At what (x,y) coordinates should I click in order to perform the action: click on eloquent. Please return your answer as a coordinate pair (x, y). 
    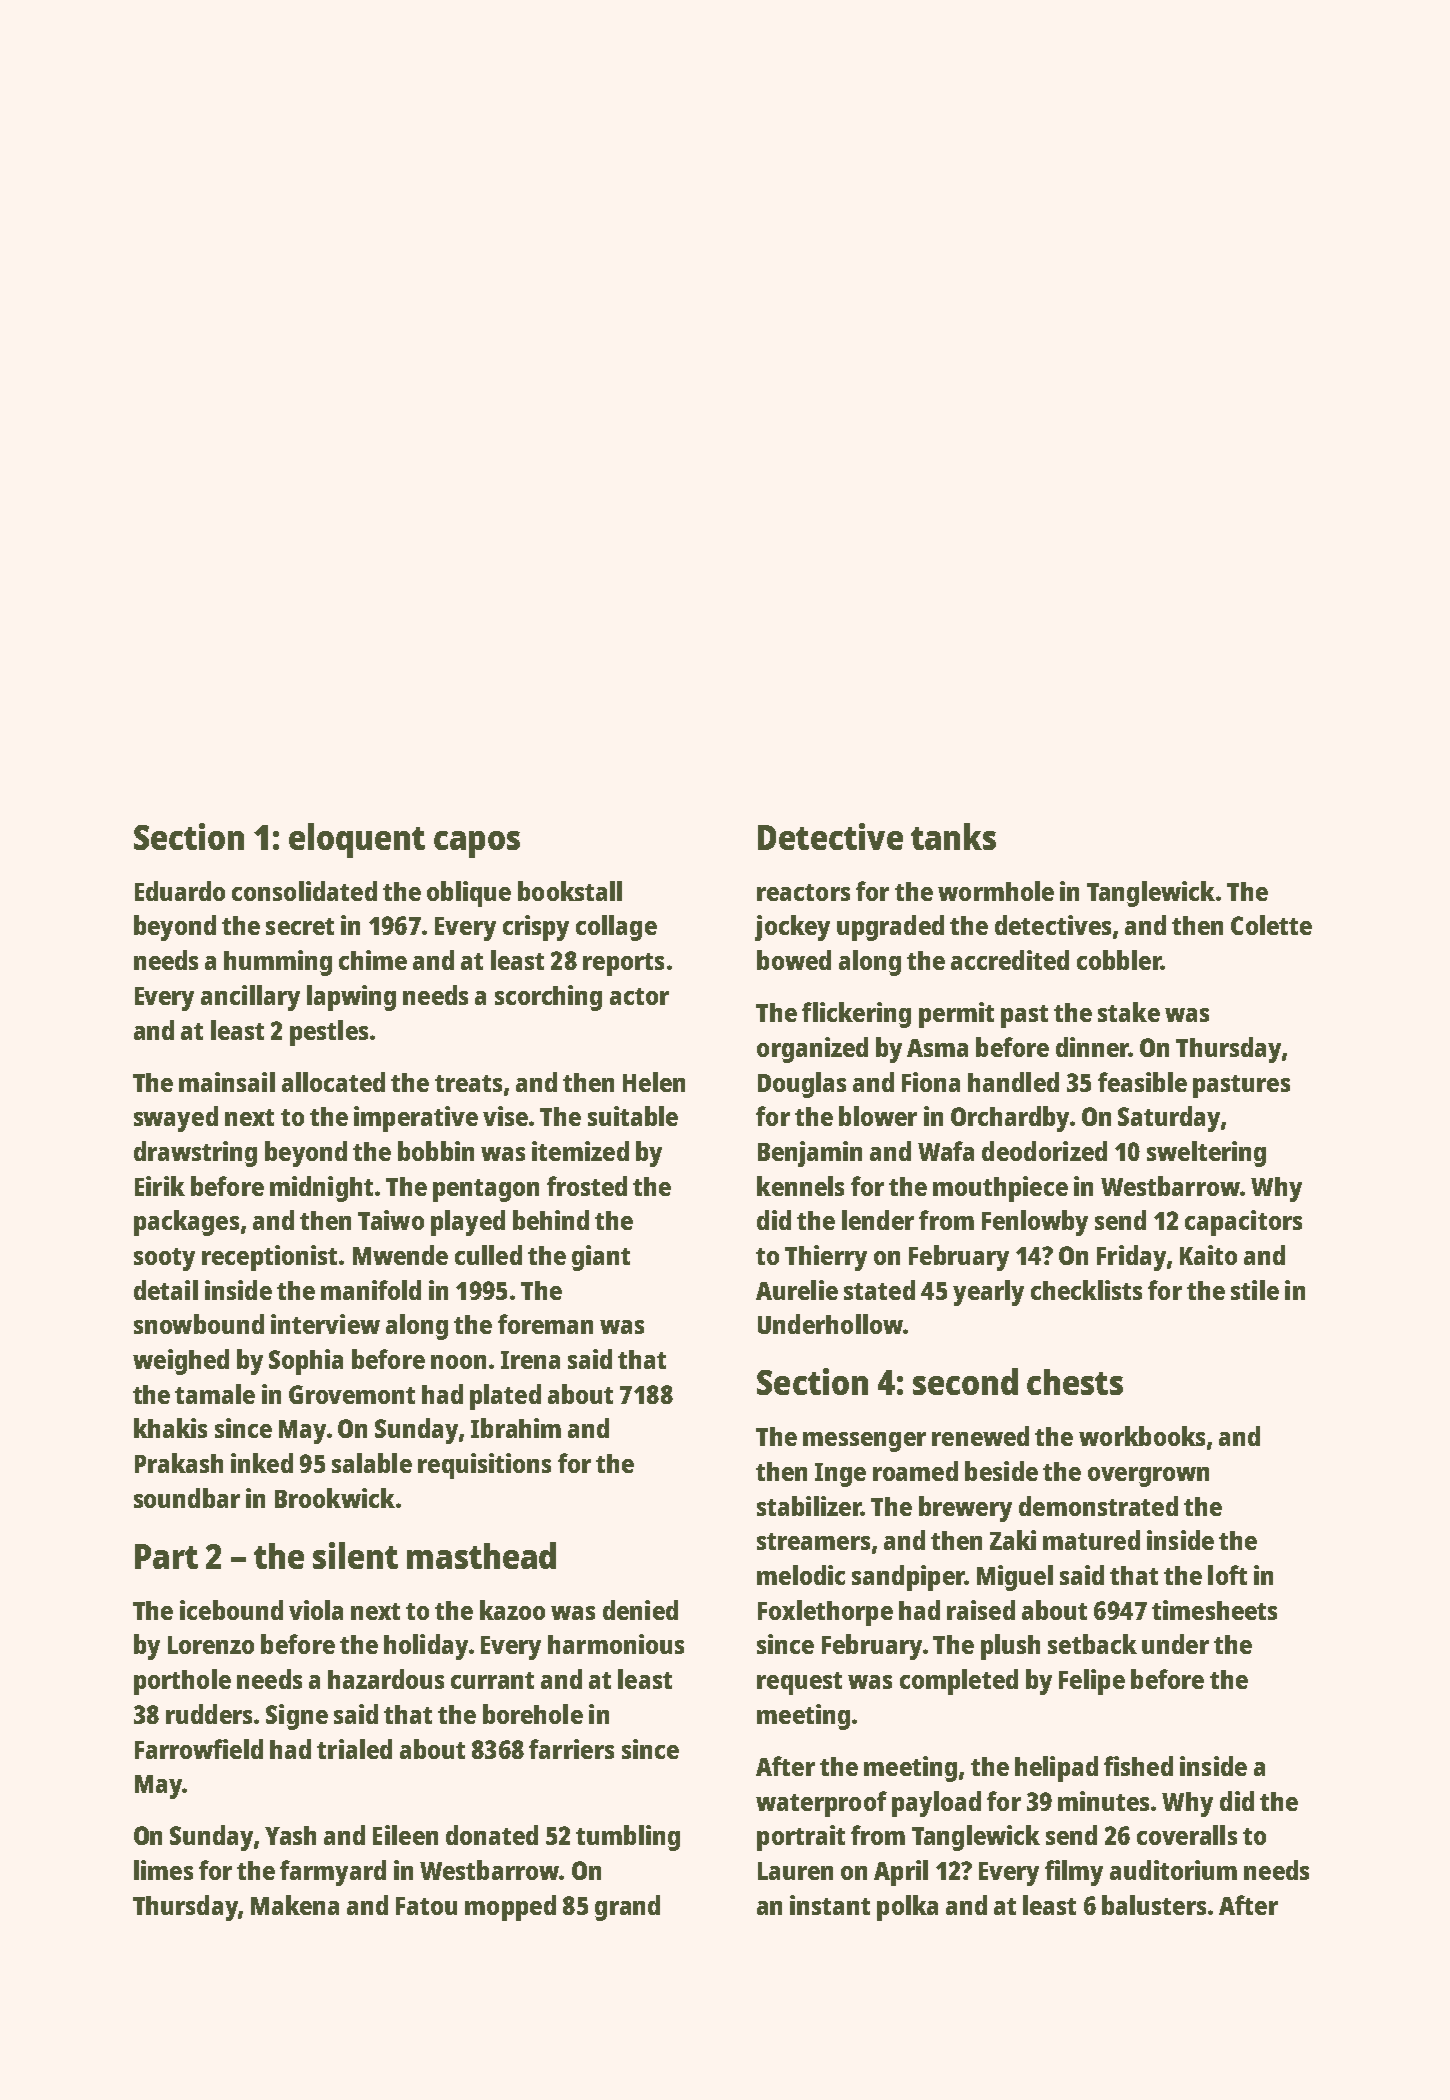
    Looking at the image, I should click on (357, 840).
